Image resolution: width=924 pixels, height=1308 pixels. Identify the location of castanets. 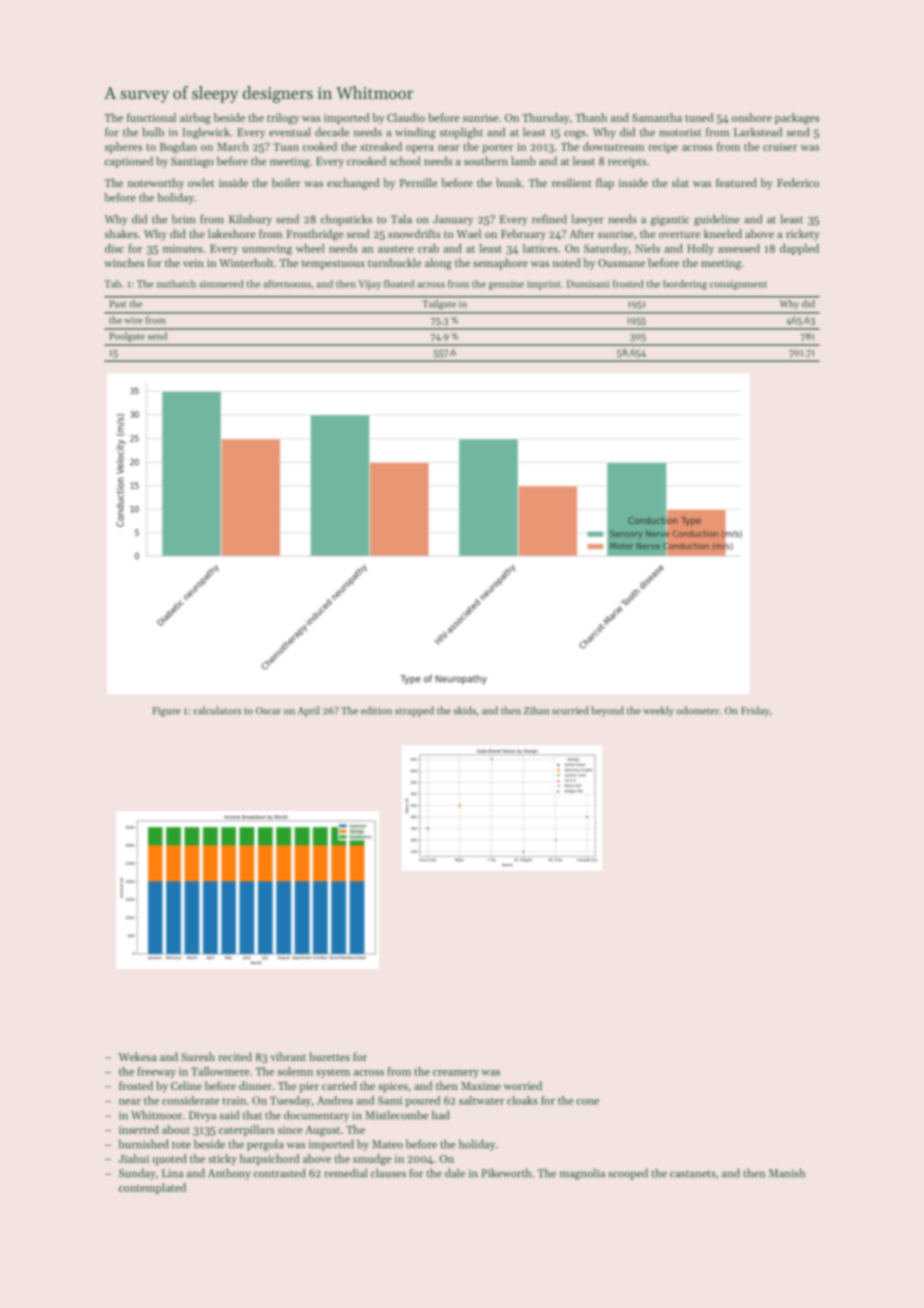
(693, 1174).
